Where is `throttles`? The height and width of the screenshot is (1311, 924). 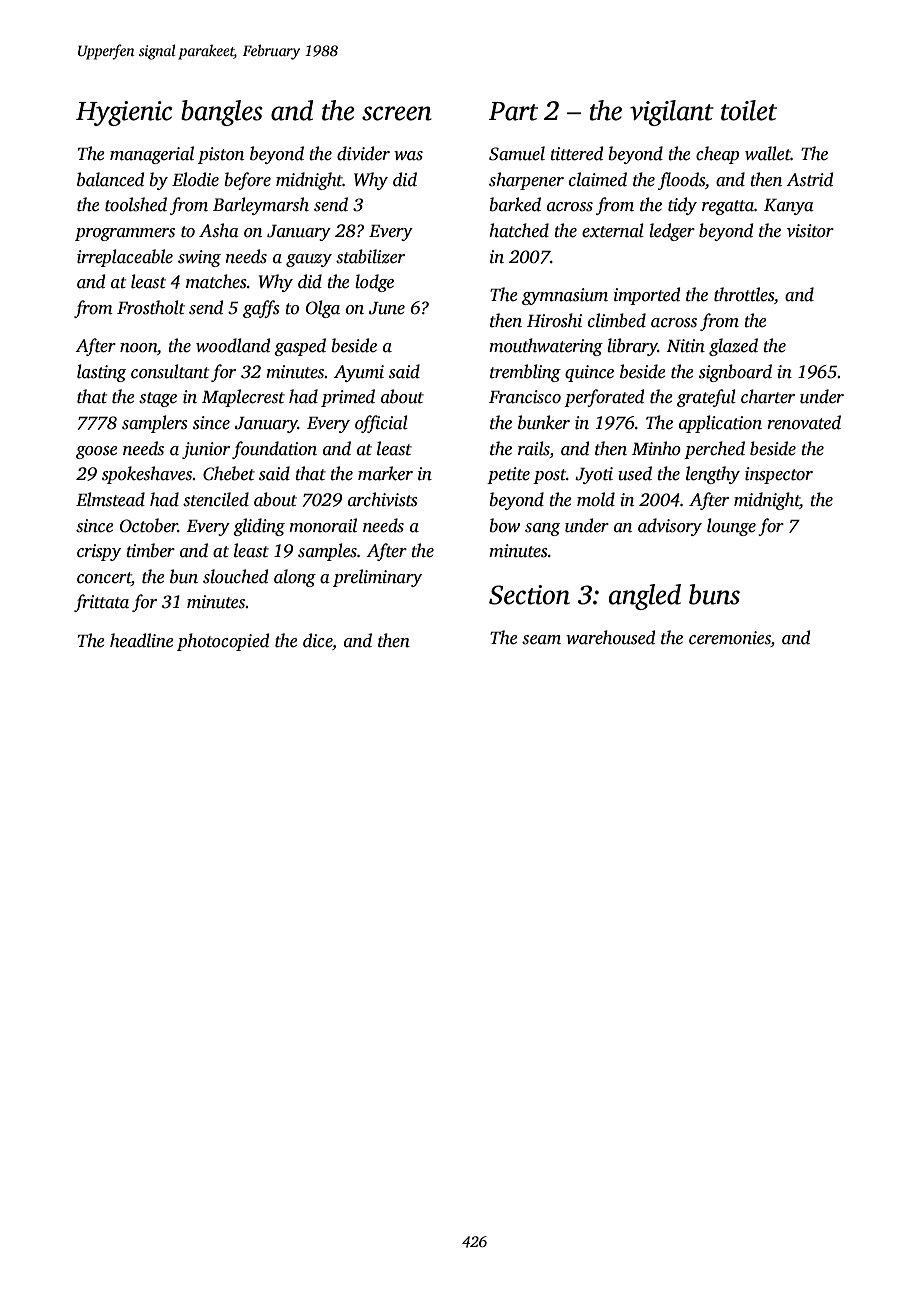
throttles is located at coordinates (744, 294).
